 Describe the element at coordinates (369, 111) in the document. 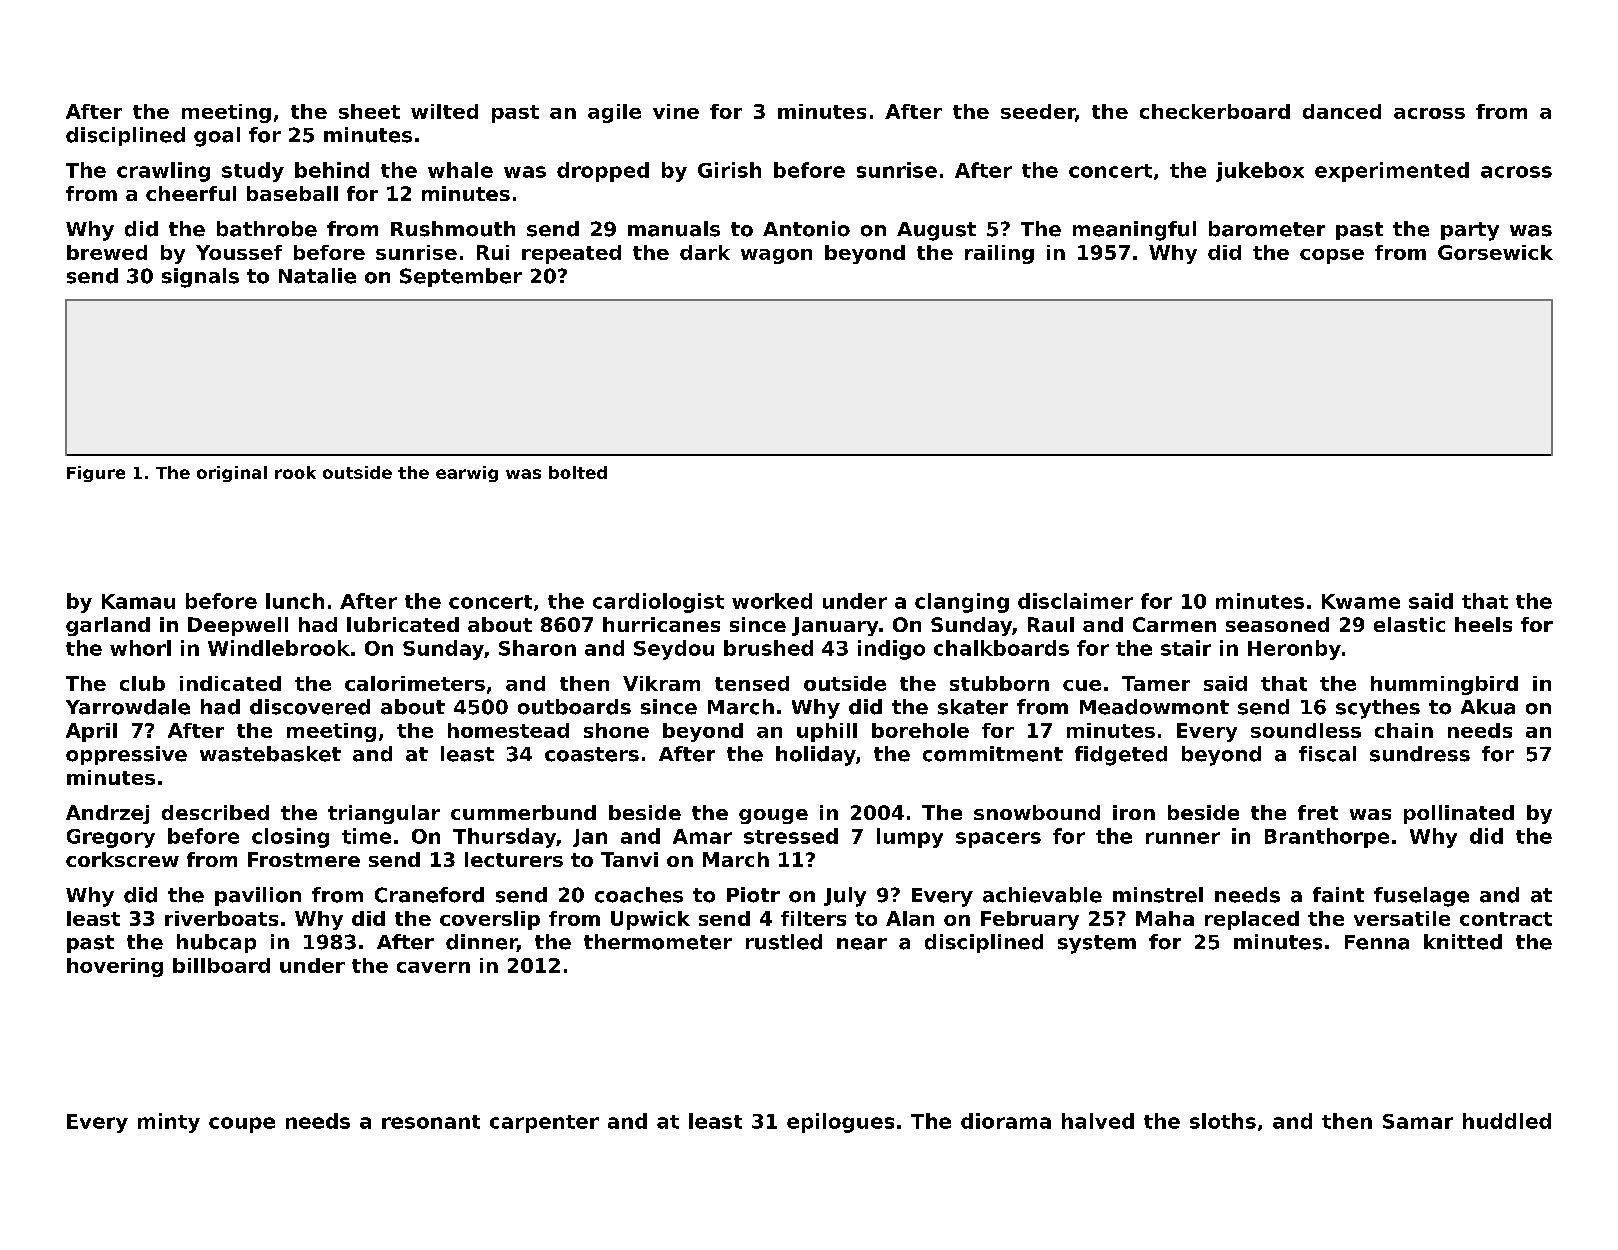

I see `sheet` at that location.
